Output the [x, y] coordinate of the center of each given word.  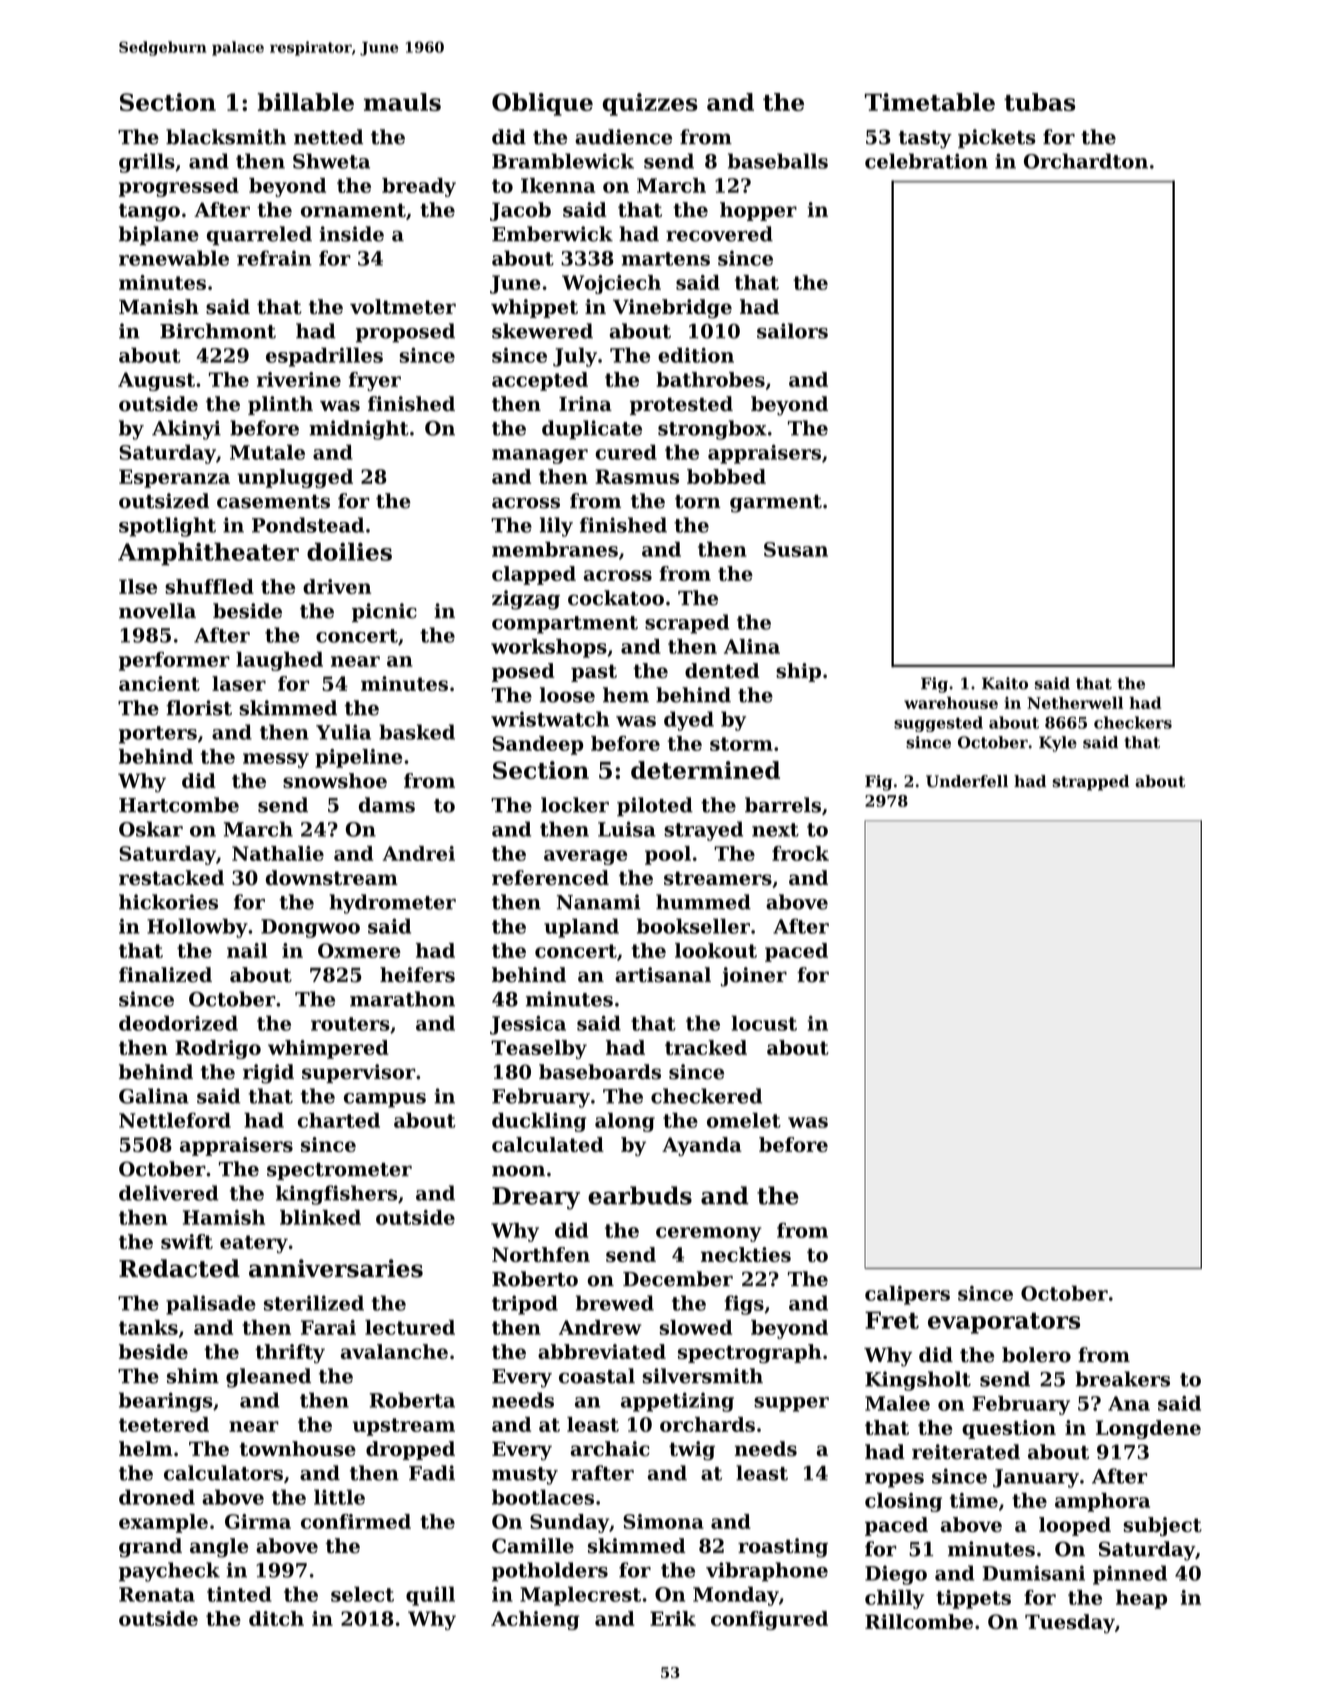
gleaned [268, 1378]
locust [764, 1023]
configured [769, 1620]
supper [791, 1404]
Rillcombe [919, 1621]
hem [626, 695]
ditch [276, 1618]
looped [1075, 1526]
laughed [279, 661]
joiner [754, 977]
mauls [402, 102]
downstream [332, 878]
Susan [796, 549]
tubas [1039, 102]
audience [623, 137]
